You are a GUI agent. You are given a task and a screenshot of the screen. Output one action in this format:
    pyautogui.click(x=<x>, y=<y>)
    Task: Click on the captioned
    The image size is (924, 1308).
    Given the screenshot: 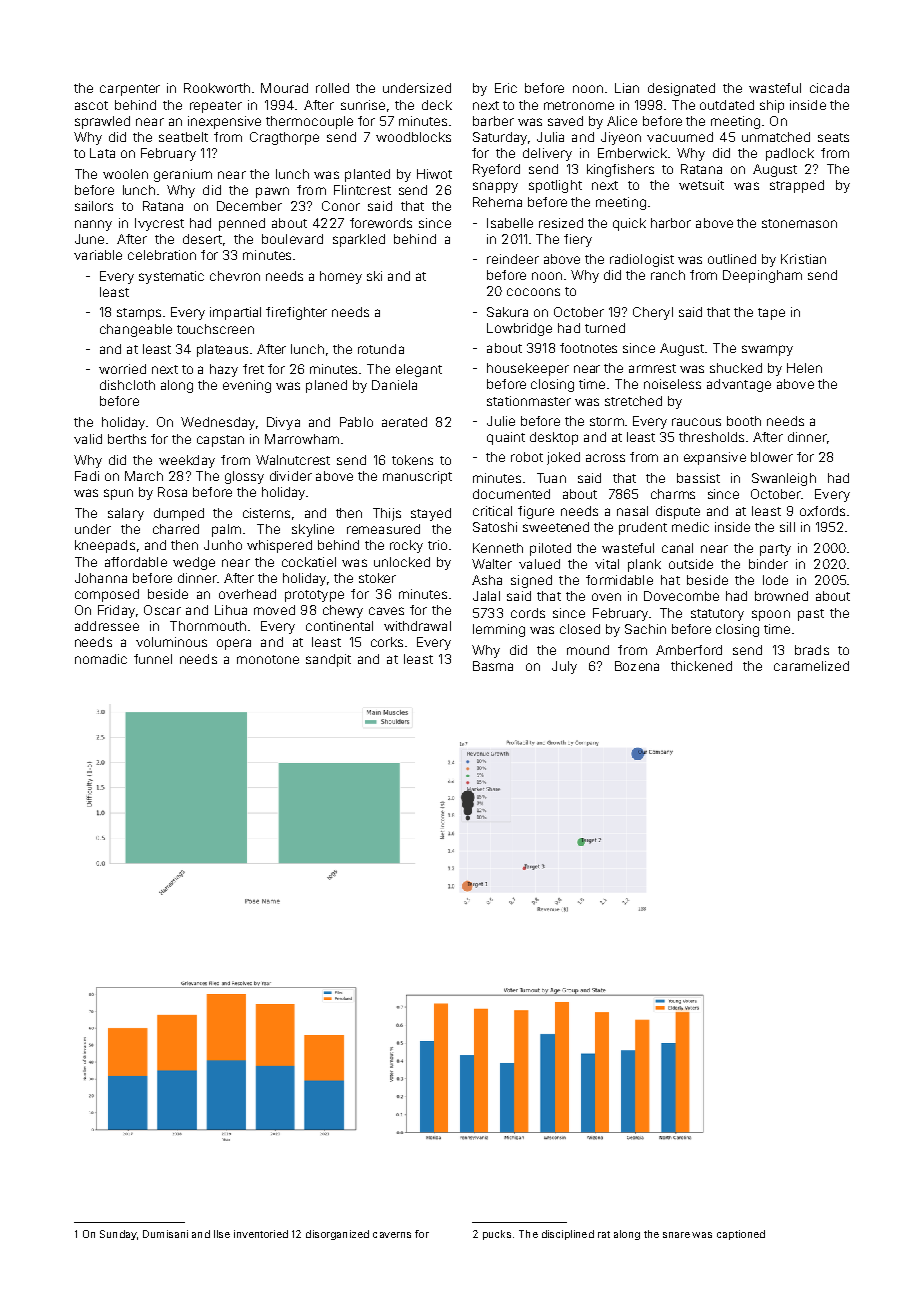 What is the action you would take?
    pyautogui.click(x=741, y=1235)
